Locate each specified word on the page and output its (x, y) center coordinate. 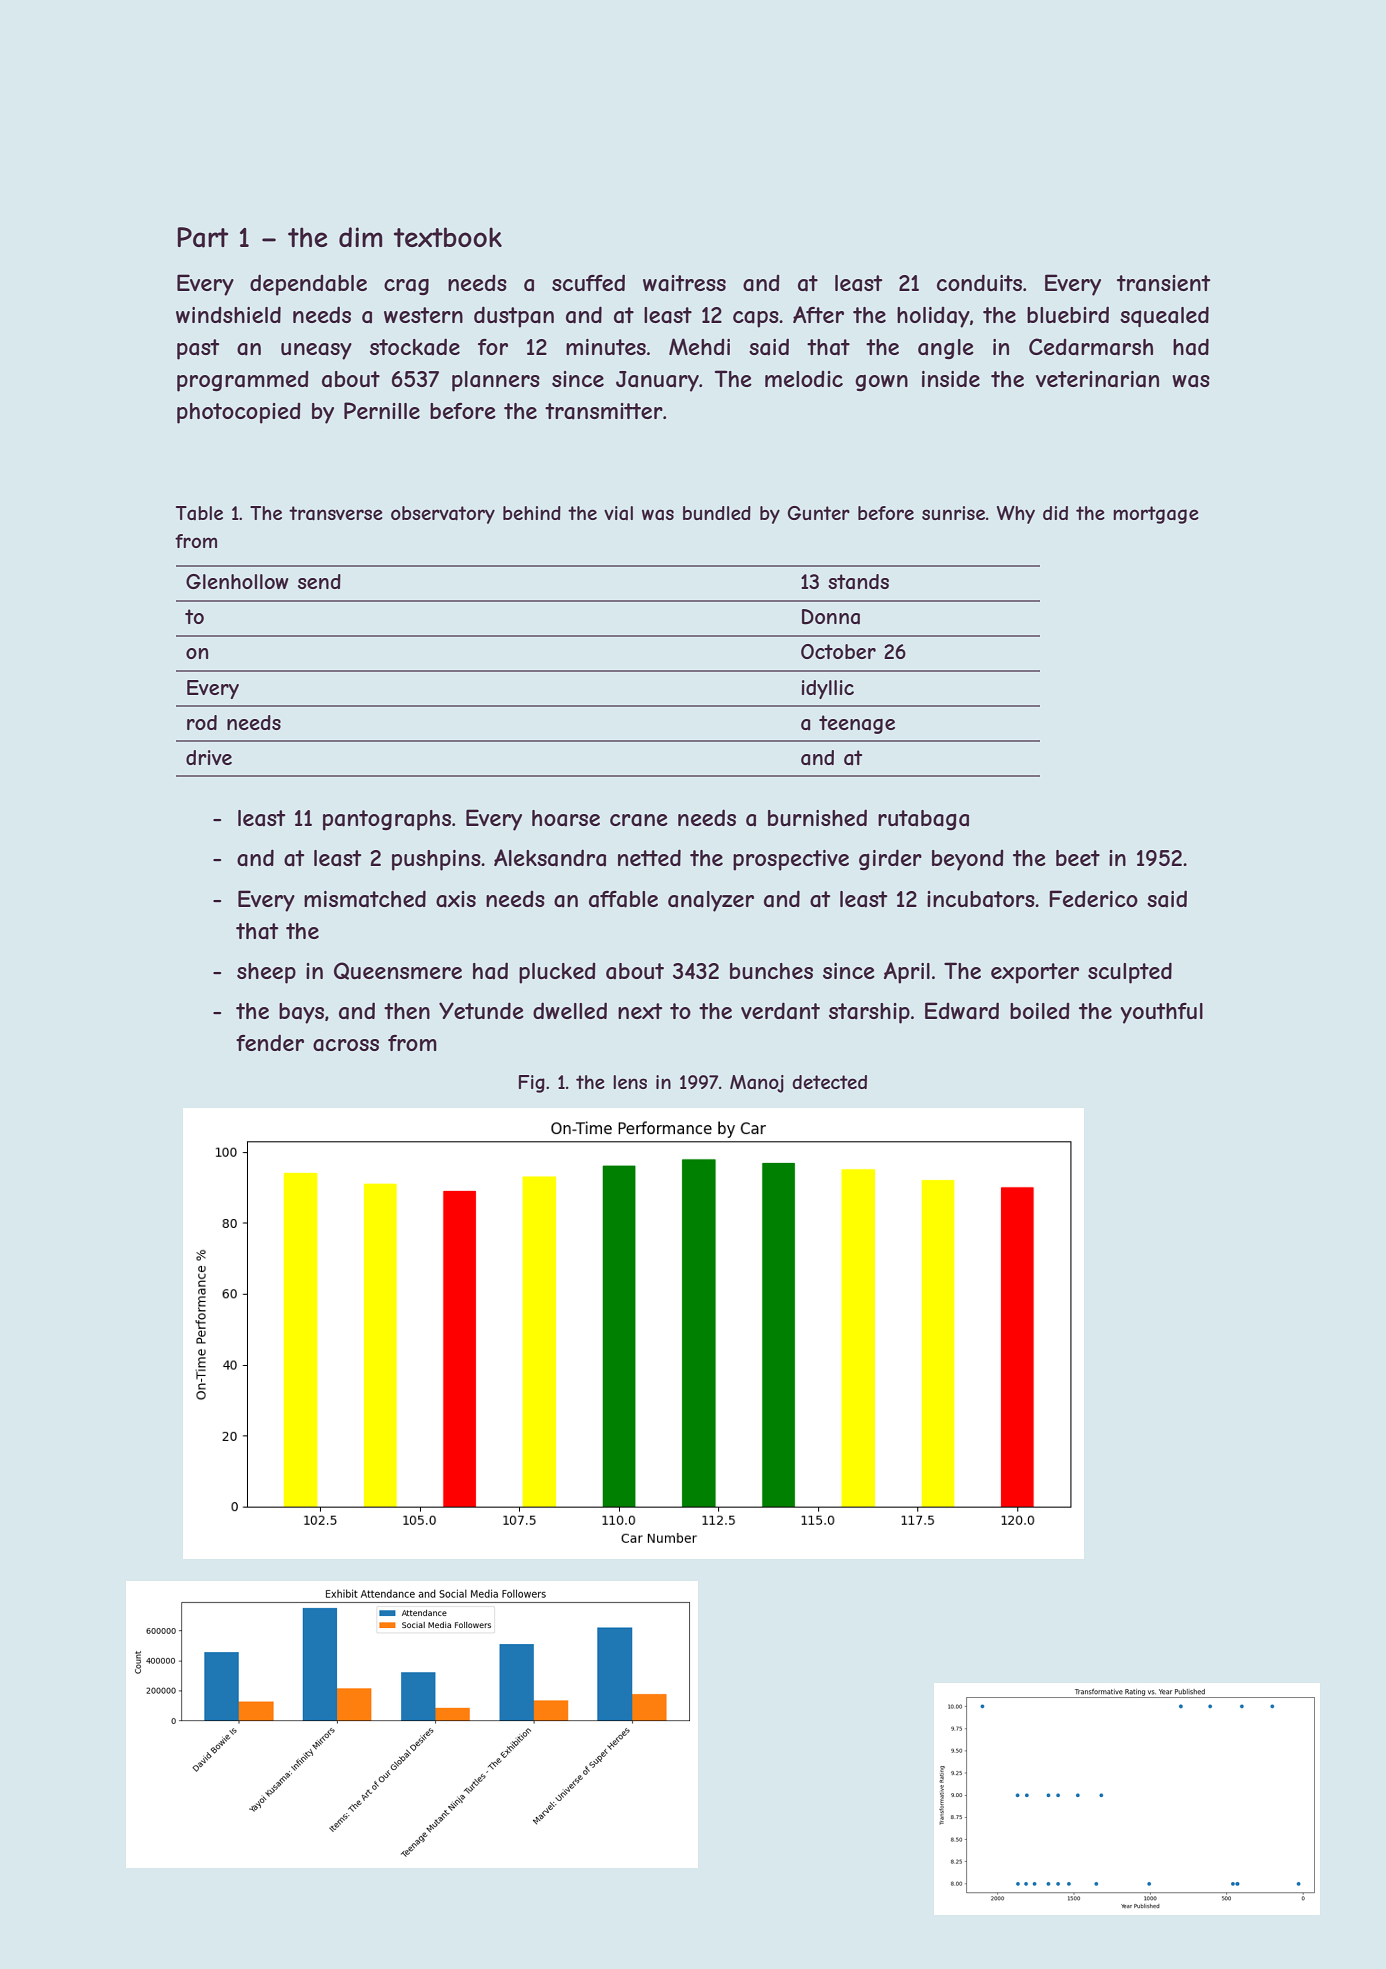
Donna (831, 617)
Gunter (819, 513)
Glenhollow (237, 581)
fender (270, 1042)
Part (202, 237)
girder (890, 859)
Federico (1093, 898)
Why (1016, 514)
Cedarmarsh (1091, 347)
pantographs (387, 820)
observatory (443, 515)
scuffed (588, 282)
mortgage (1156, 515)
